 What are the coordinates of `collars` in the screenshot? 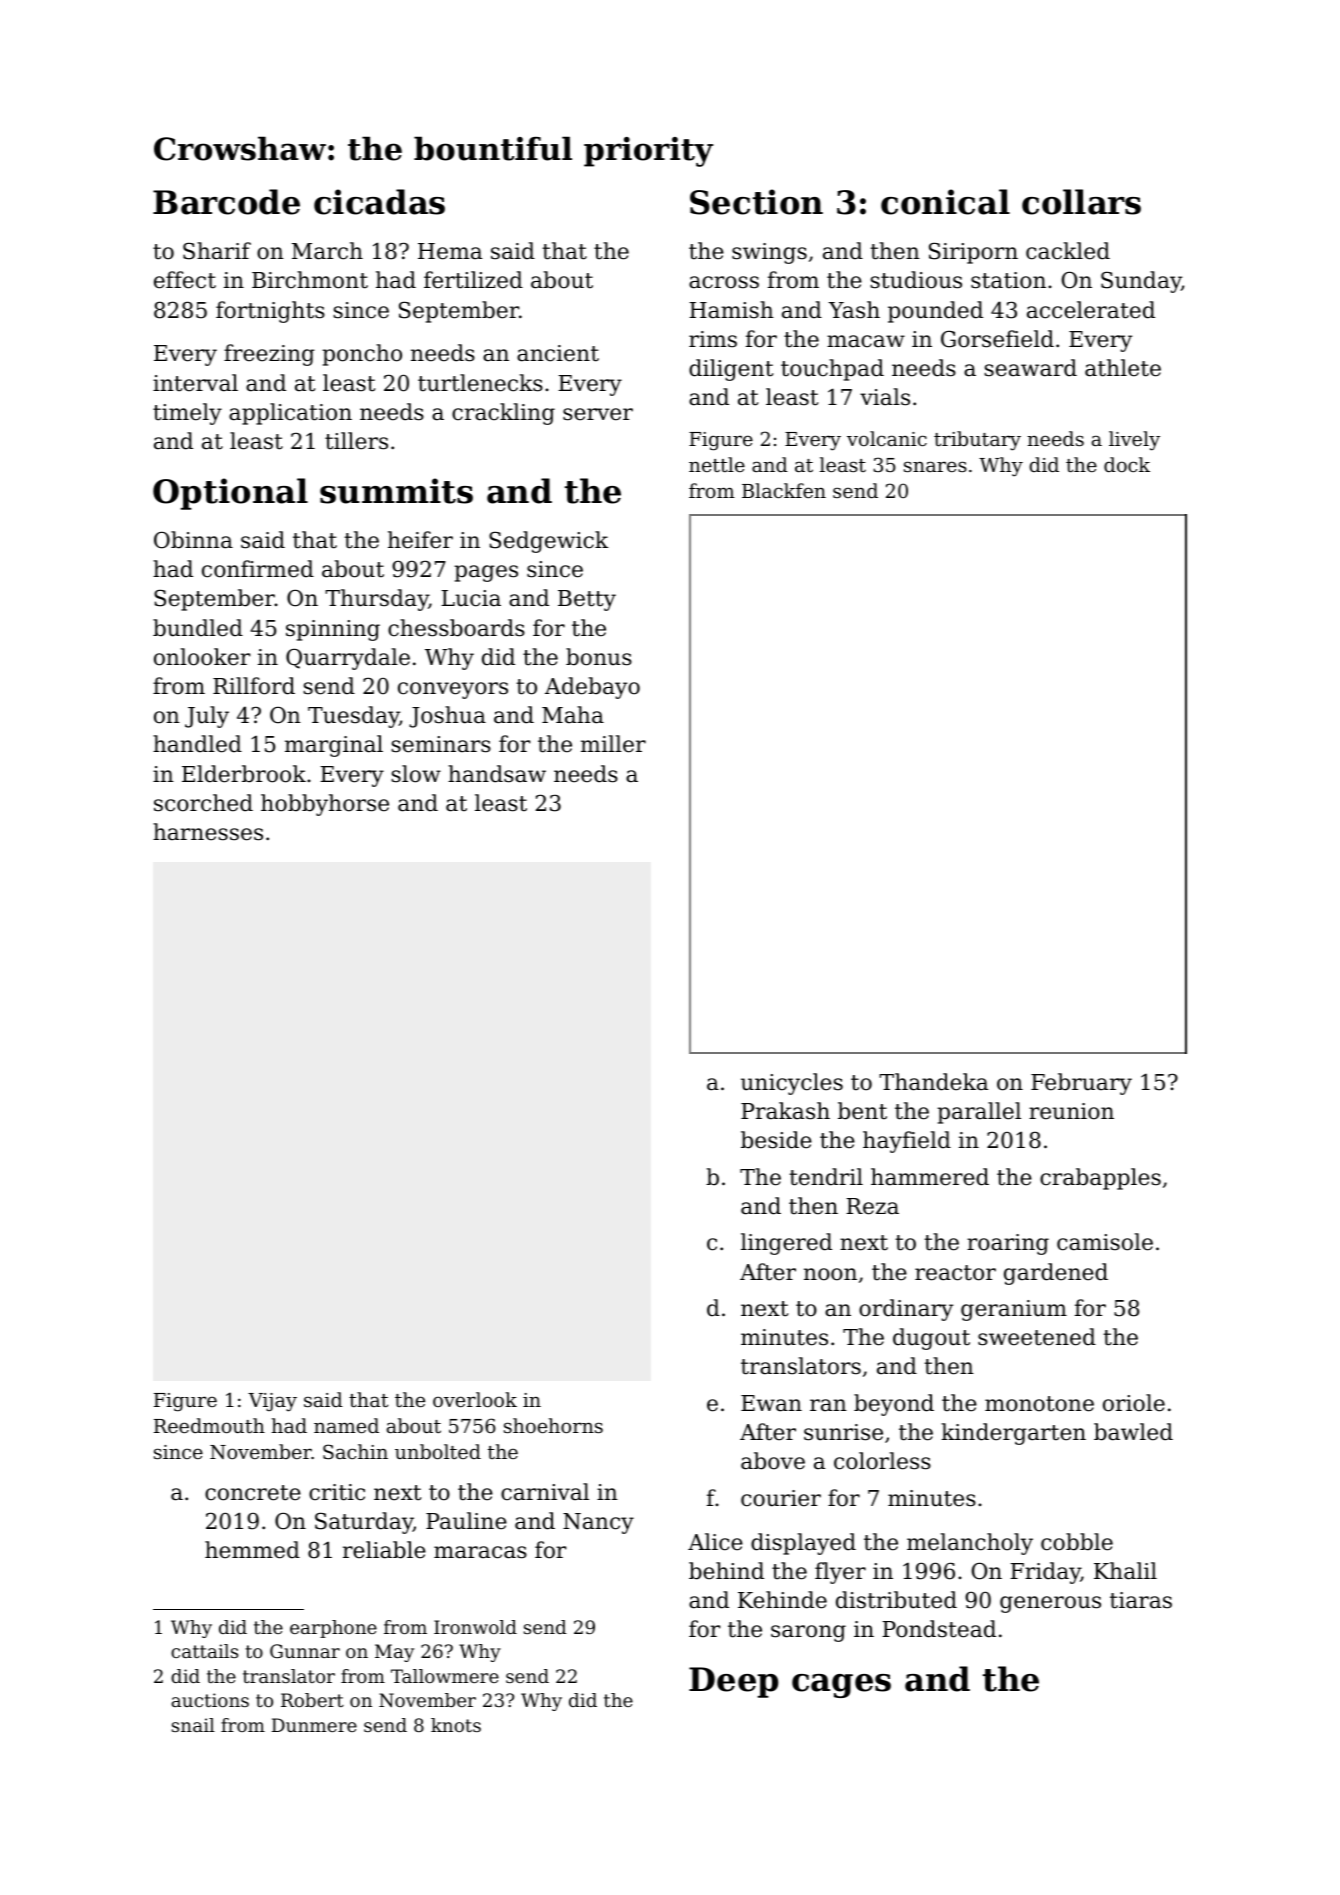 It's located at (1081, 202).
